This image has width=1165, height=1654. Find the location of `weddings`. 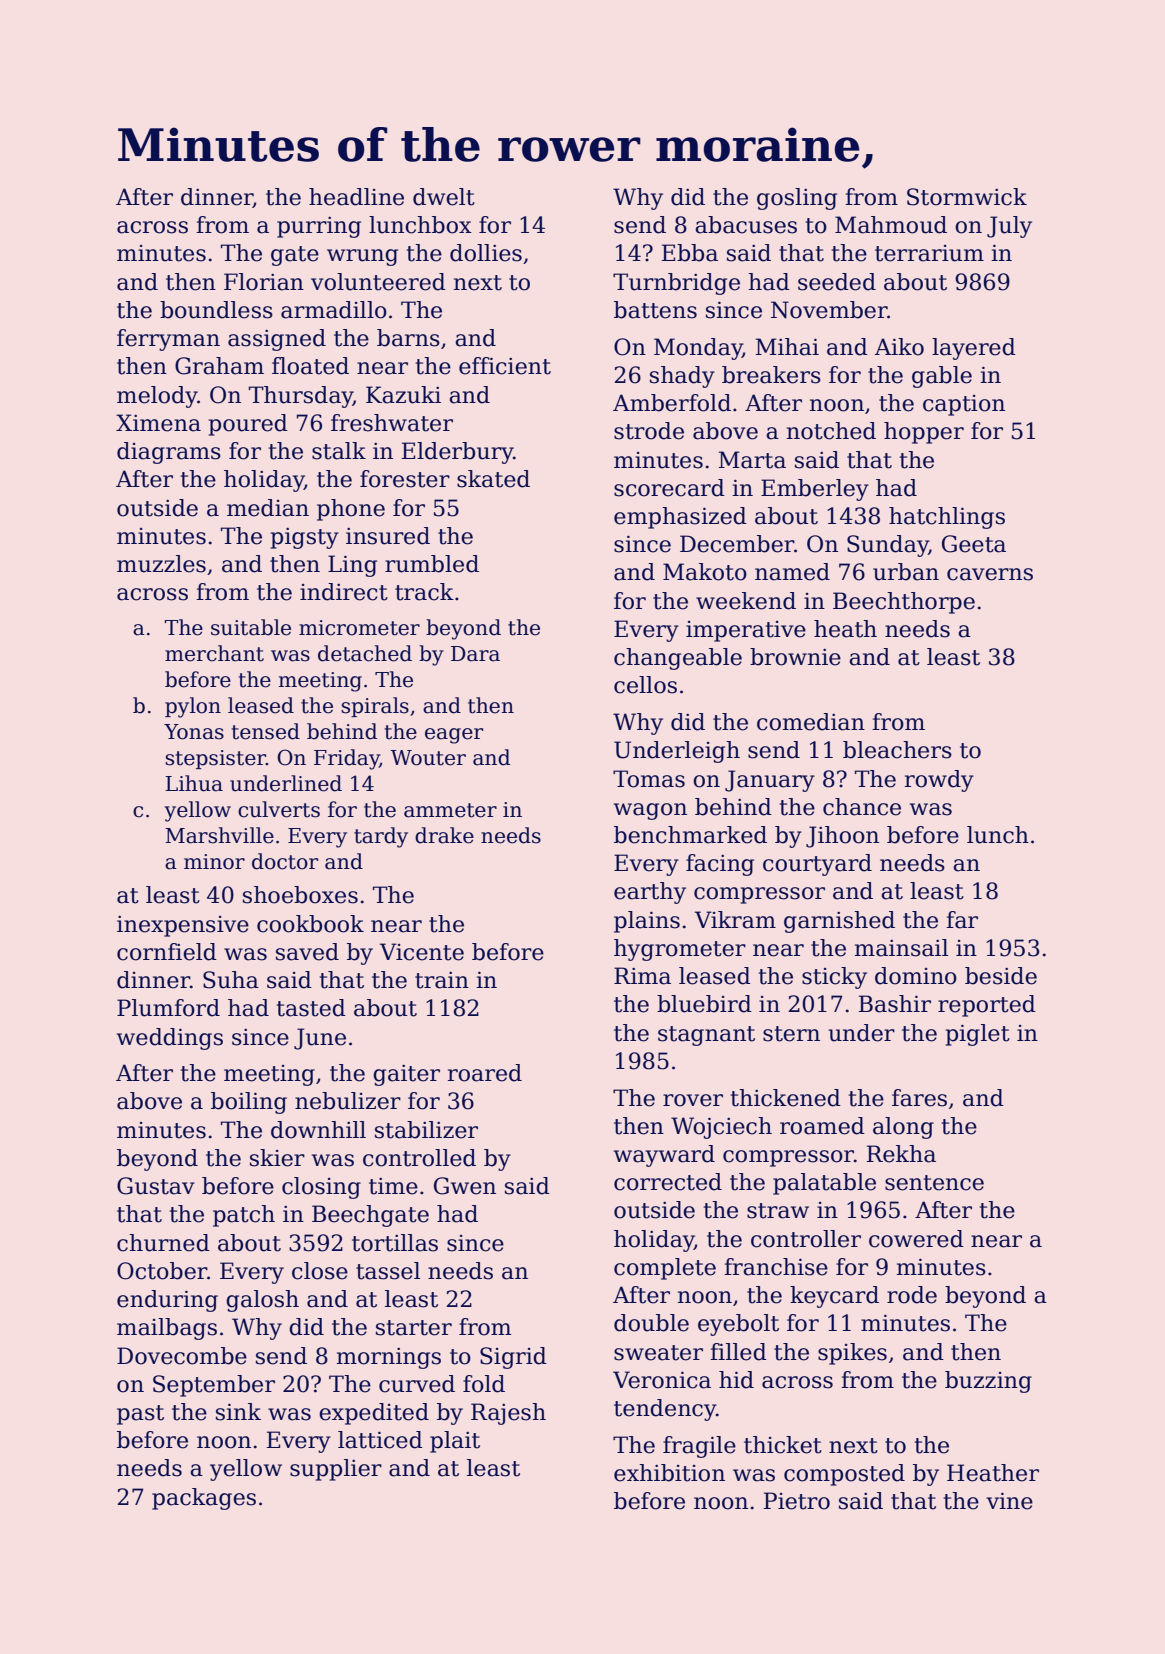

weddings is located at coordinates (170, 1039).
